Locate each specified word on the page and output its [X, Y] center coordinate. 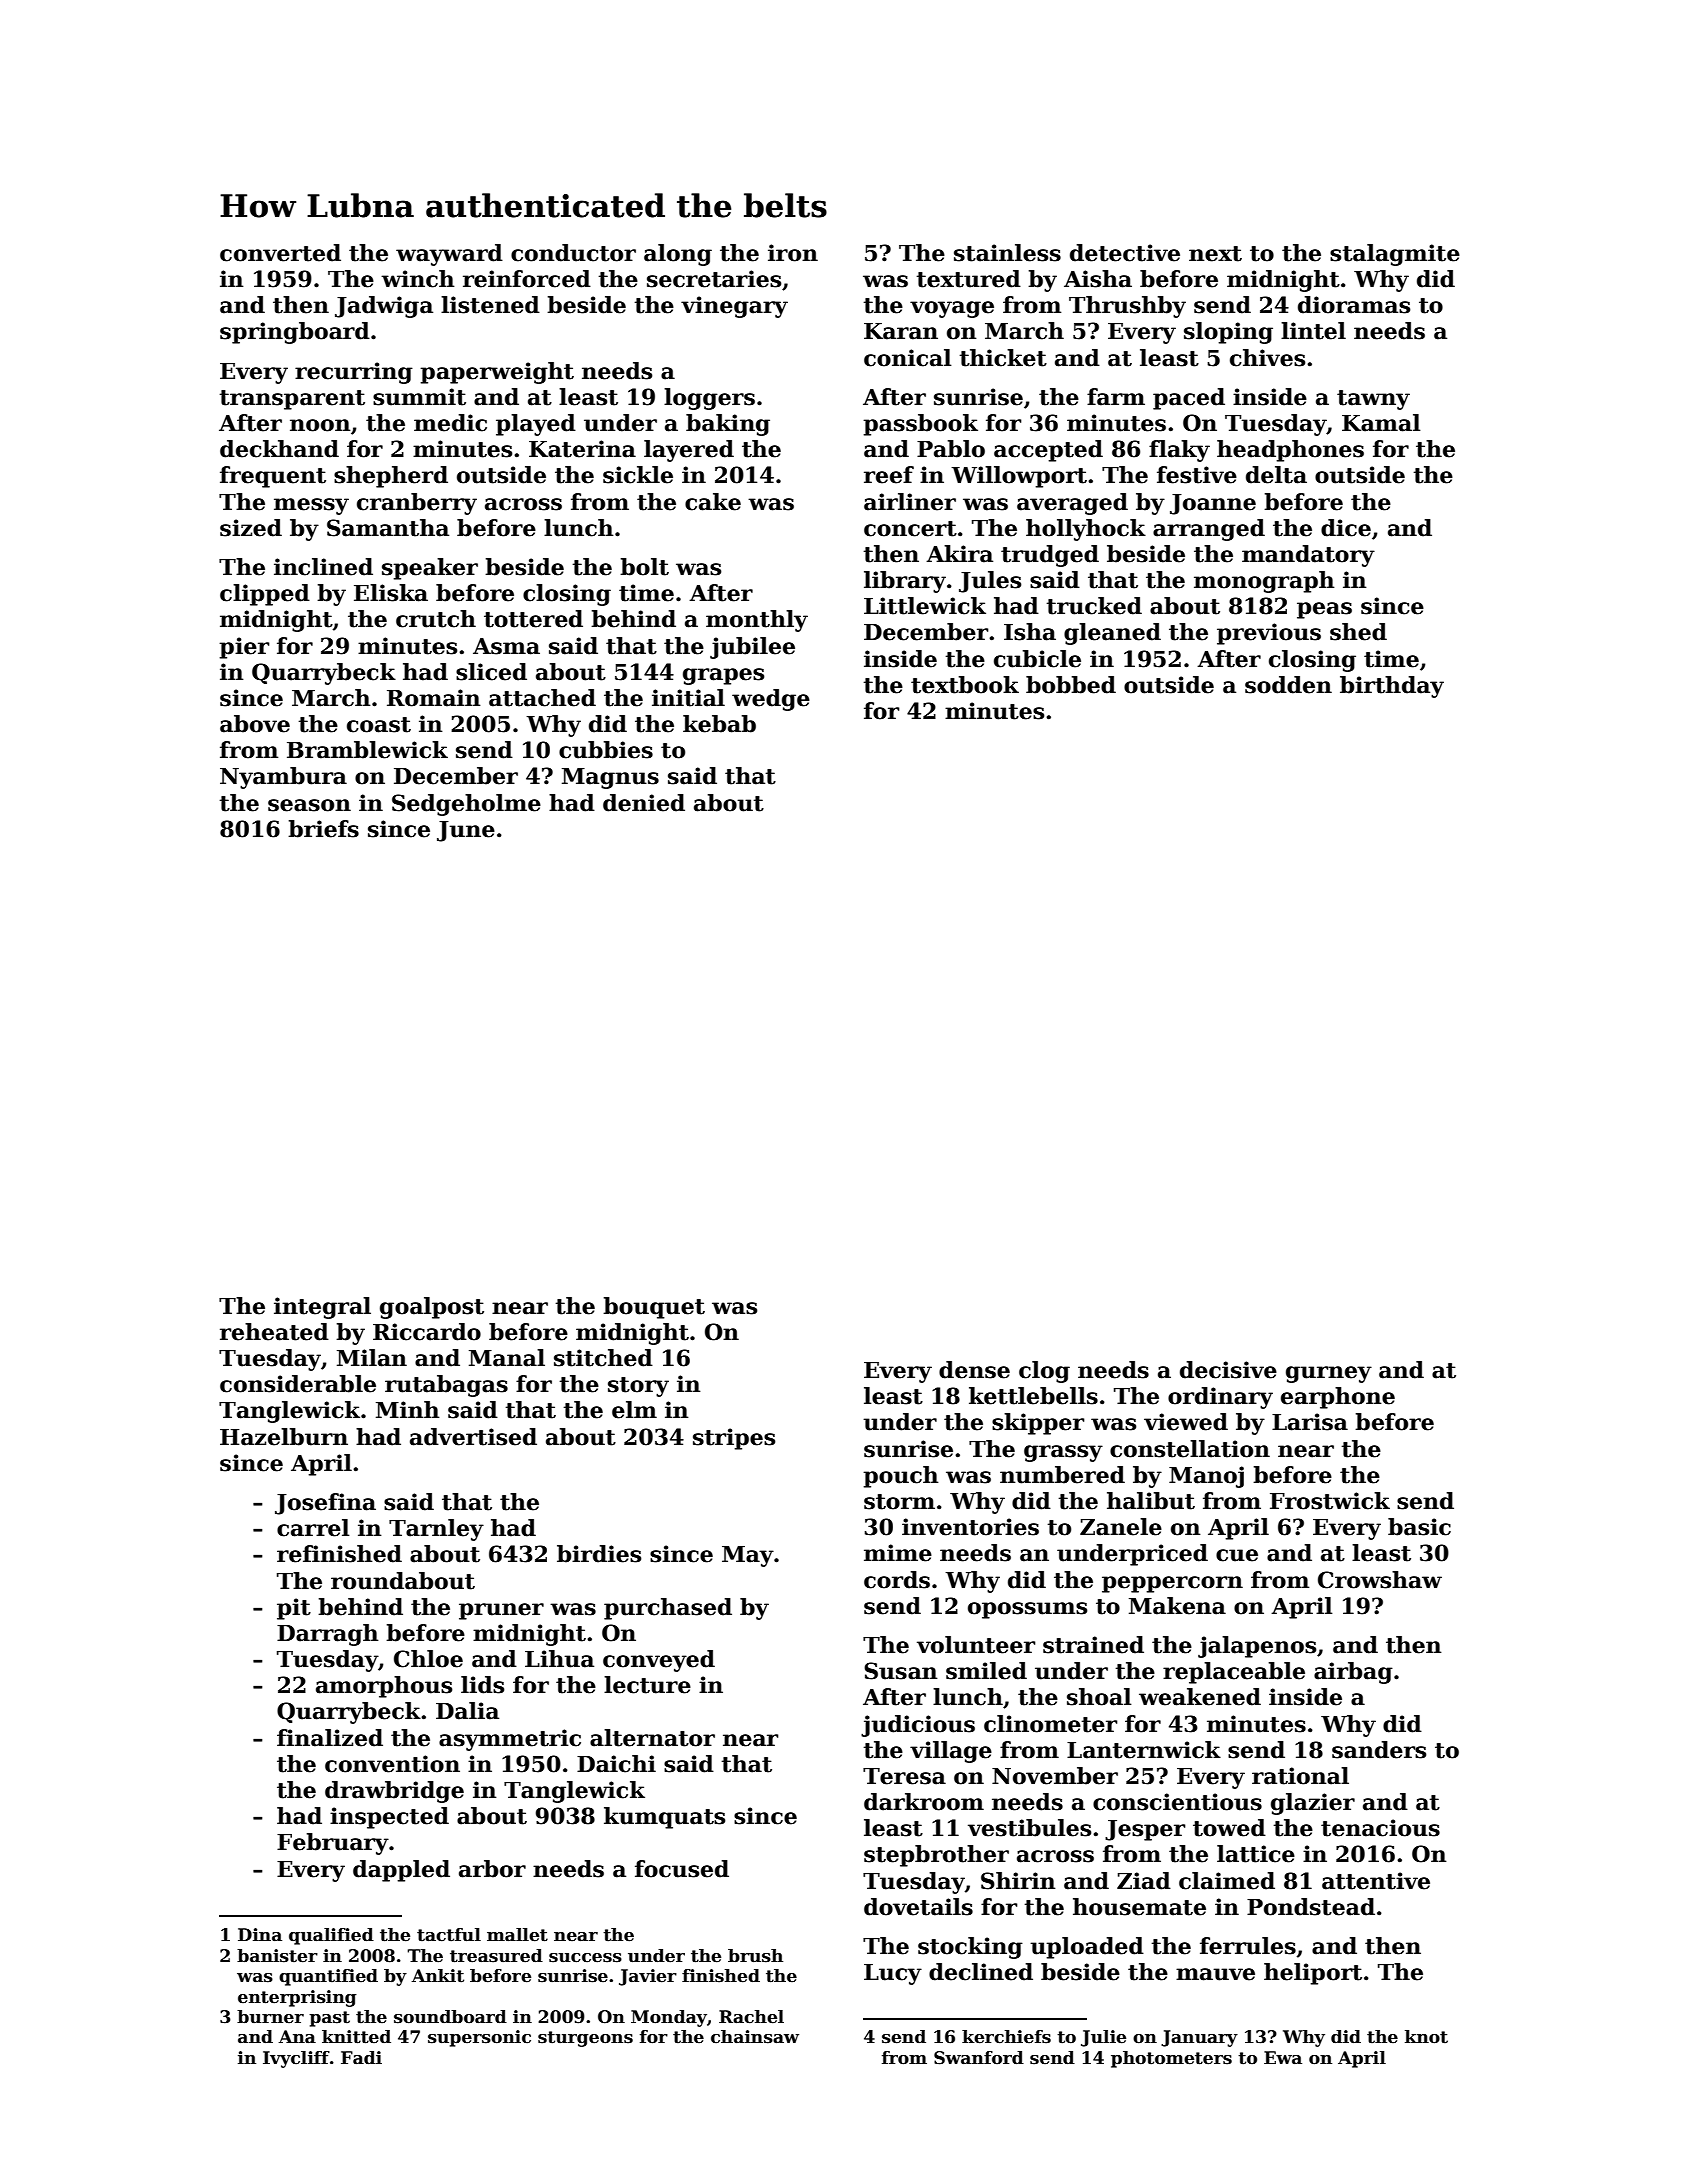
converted [280, 253]
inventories [970, 1527]
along [678, 255]
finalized [330, 1738]
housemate [1139, 1907]
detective [1125, 253]
